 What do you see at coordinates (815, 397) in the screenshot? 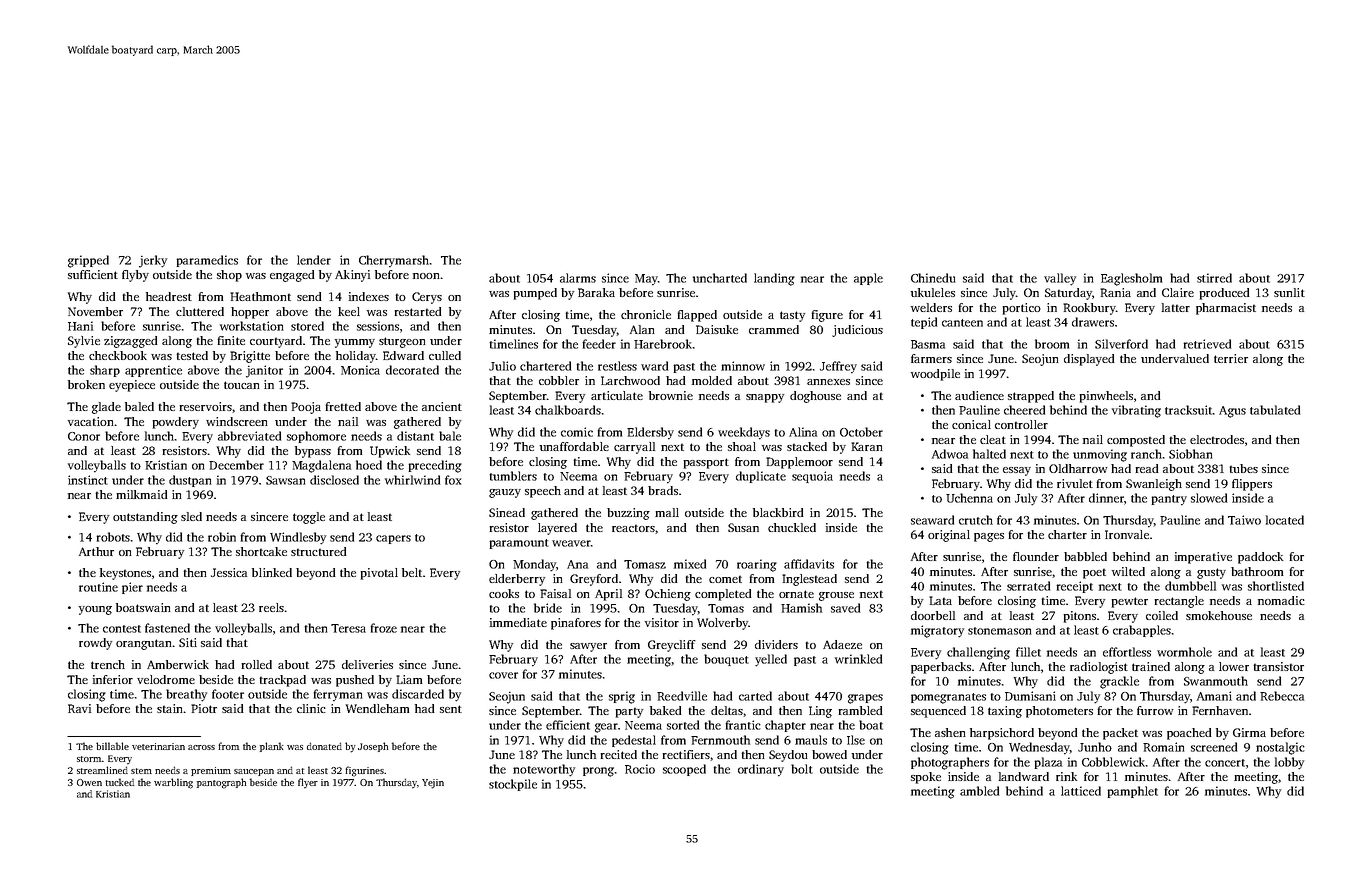
I see `doghouse` at bounding box center [815, 397].
